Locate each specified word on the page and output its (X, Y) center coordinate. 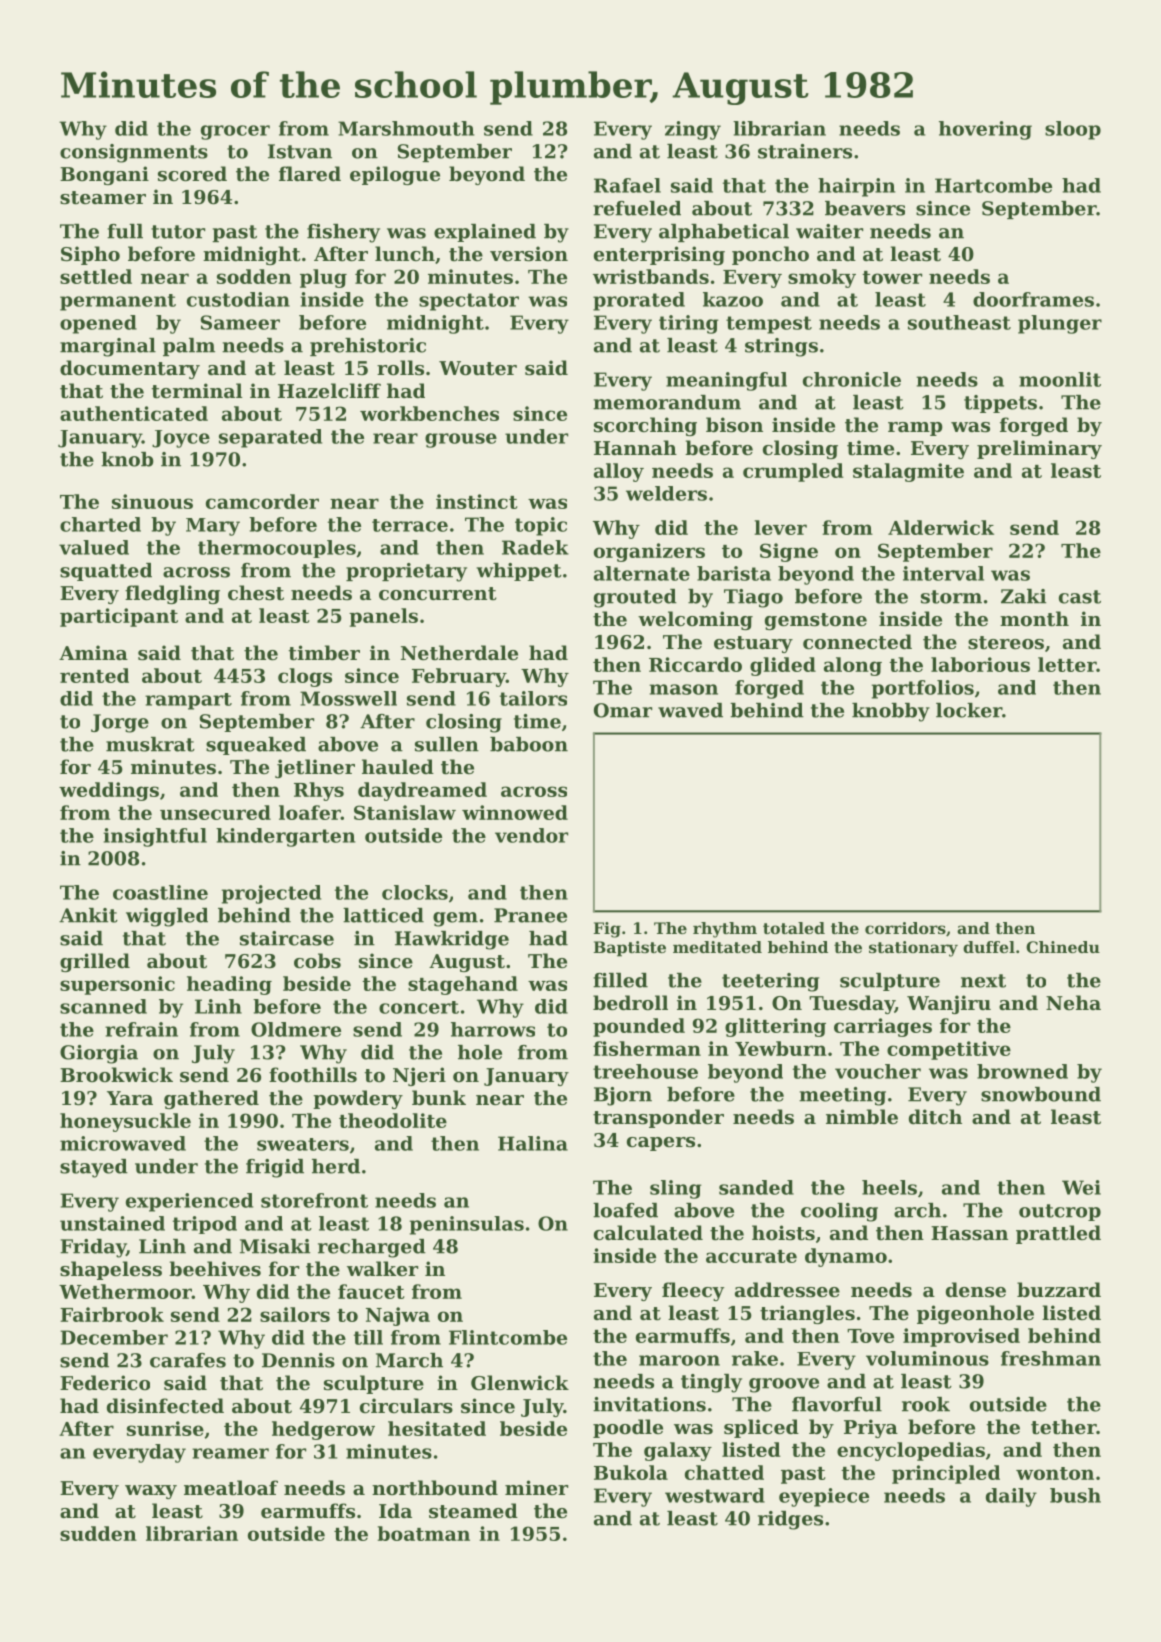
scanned (103, 1006)
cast (1080, 597)
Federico (105, 1382)
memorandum (667, 402)
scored (192, 173)
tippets (1000, 404)
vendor (531, 835)
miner (536, 1487)
